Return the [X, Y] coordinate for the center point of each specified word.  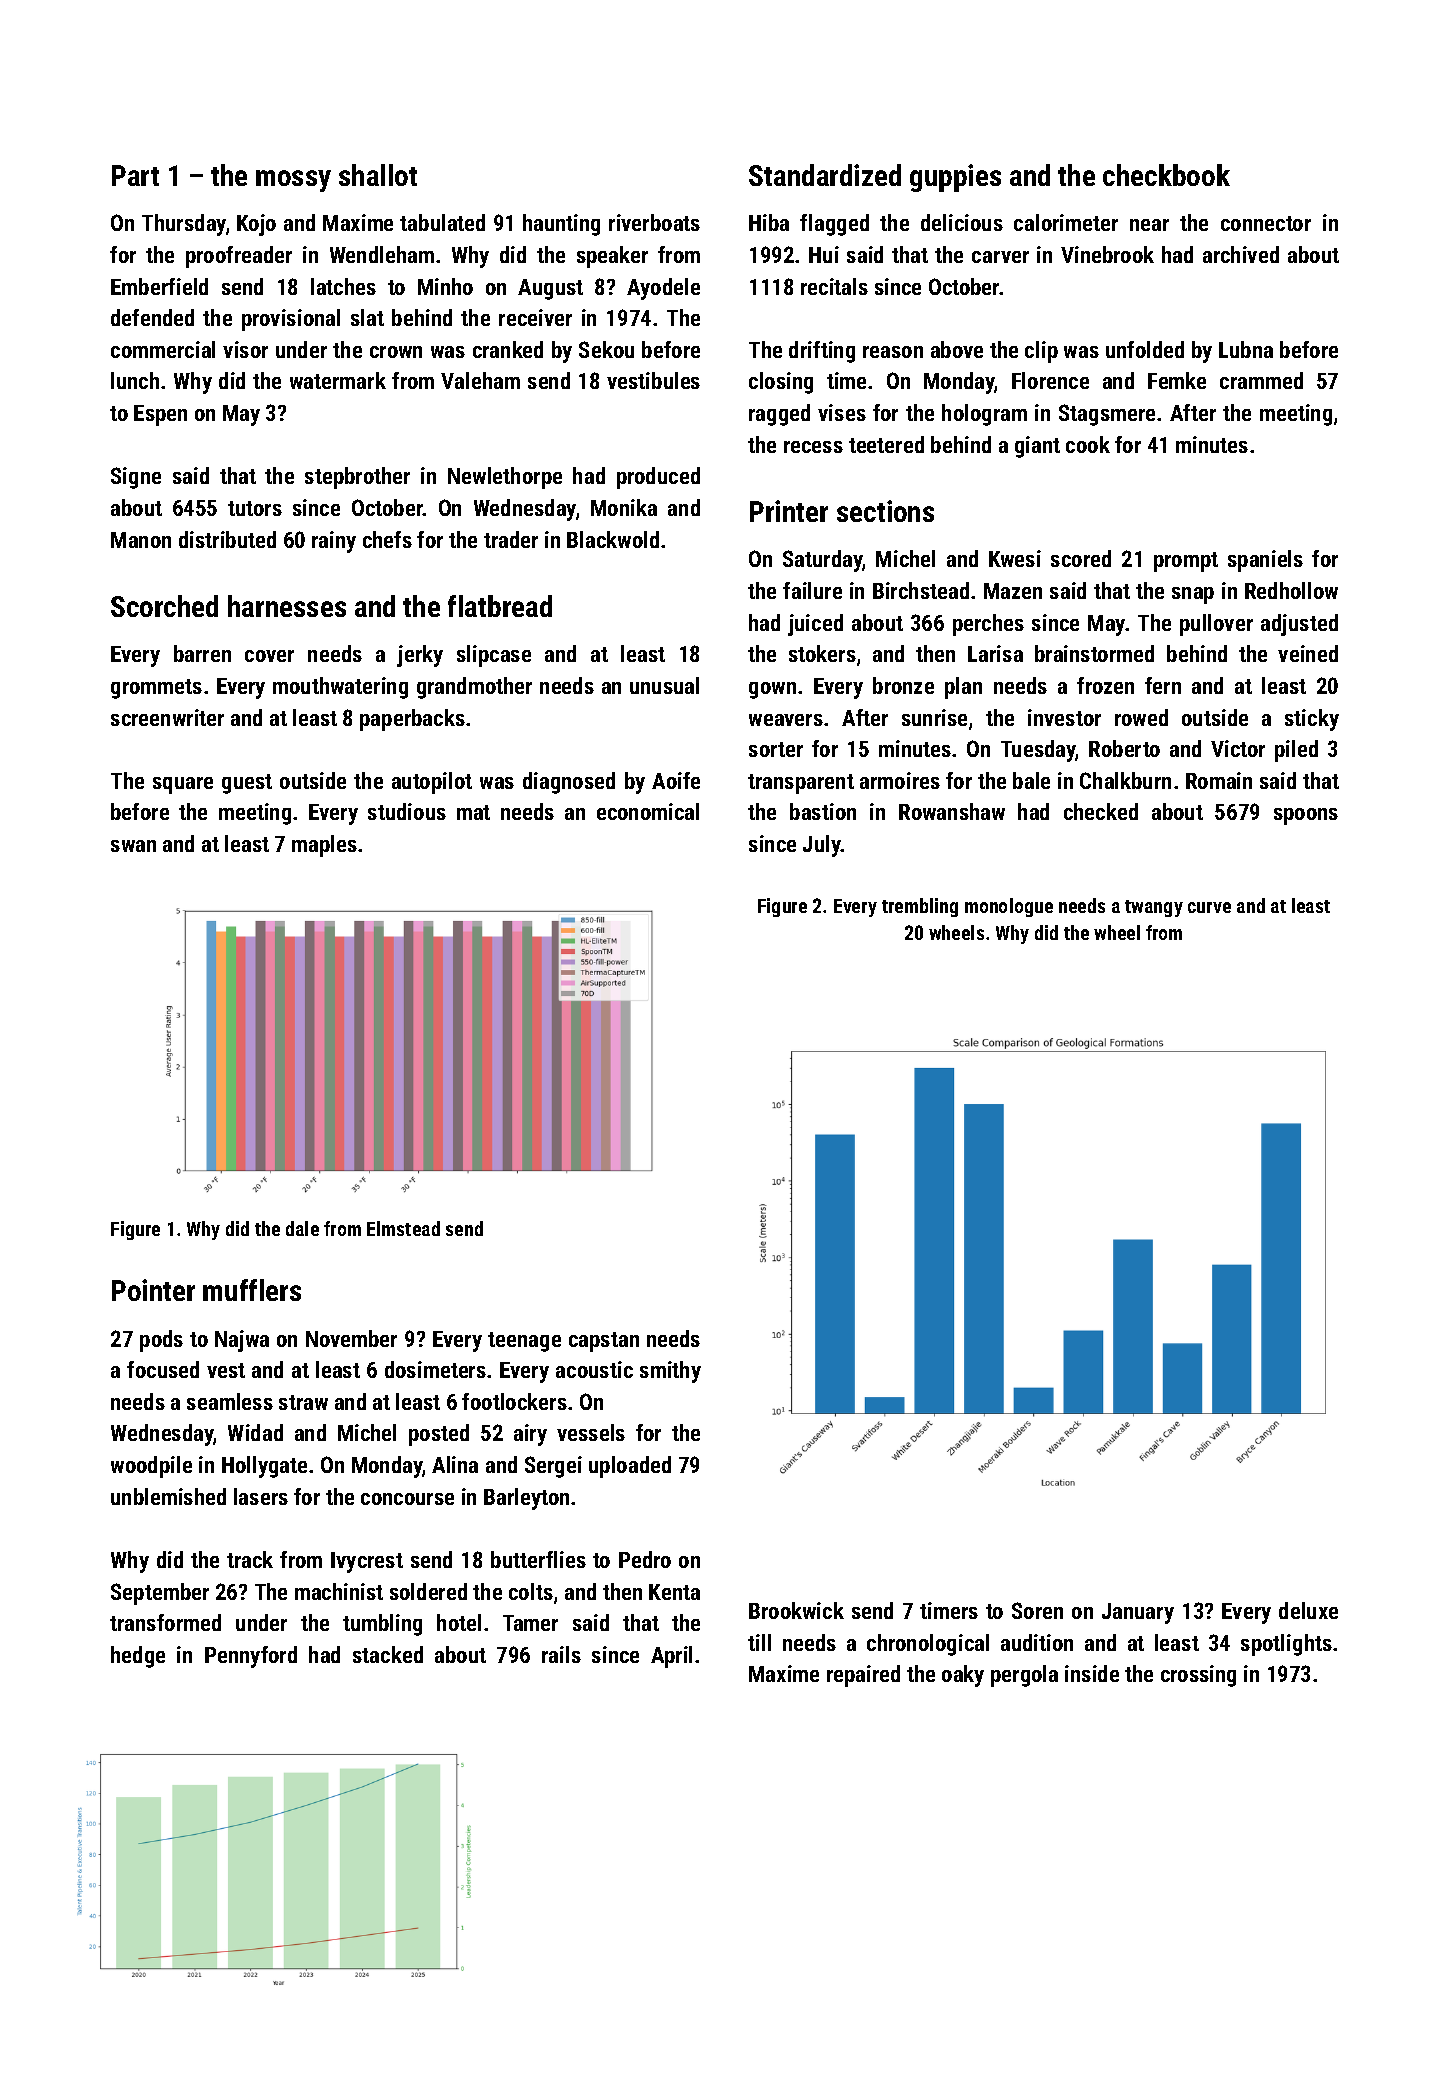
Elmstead [403, 1228]
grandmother [474, 688]
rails [561, 1654]
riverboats [654, 222]
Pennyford [251, 1657]
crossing [1198, 1676]
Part [135, 175]
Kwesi [1015, 558]
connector [1266, 223]
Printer [789, 511]
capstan [604, 1342]
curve [1209, 907]
